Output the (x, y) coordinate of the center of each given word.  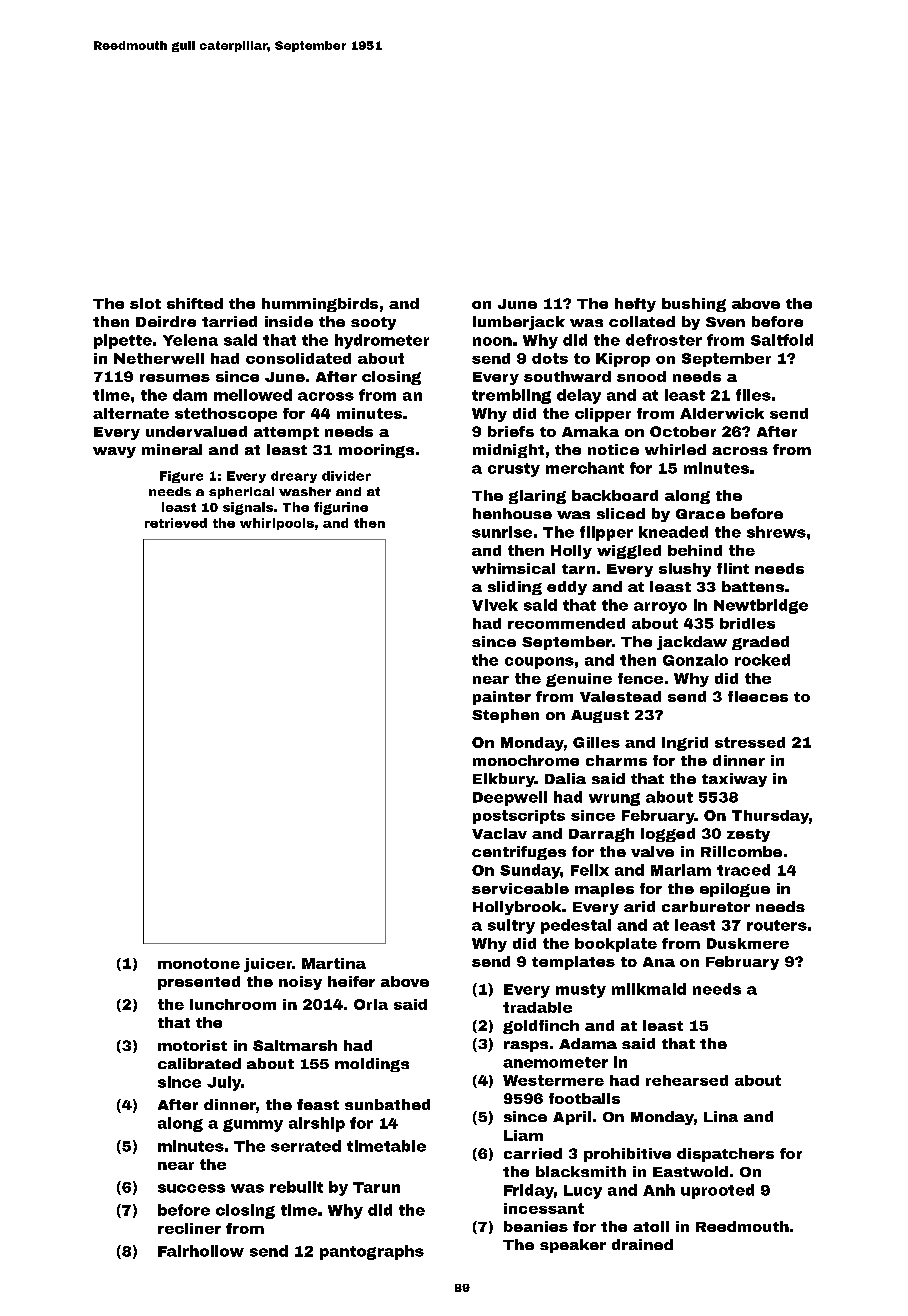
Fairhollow (201, 1251)
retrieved (176, 523)
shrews (776, 532)
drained (642, 1244)
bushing (694, 305)
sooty (373, 323)
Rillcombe (741, 851)
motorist (192, 1045)
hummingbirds (320, 305)
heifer (351, 981)
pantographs (372, 1252)
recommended (566, 623)
